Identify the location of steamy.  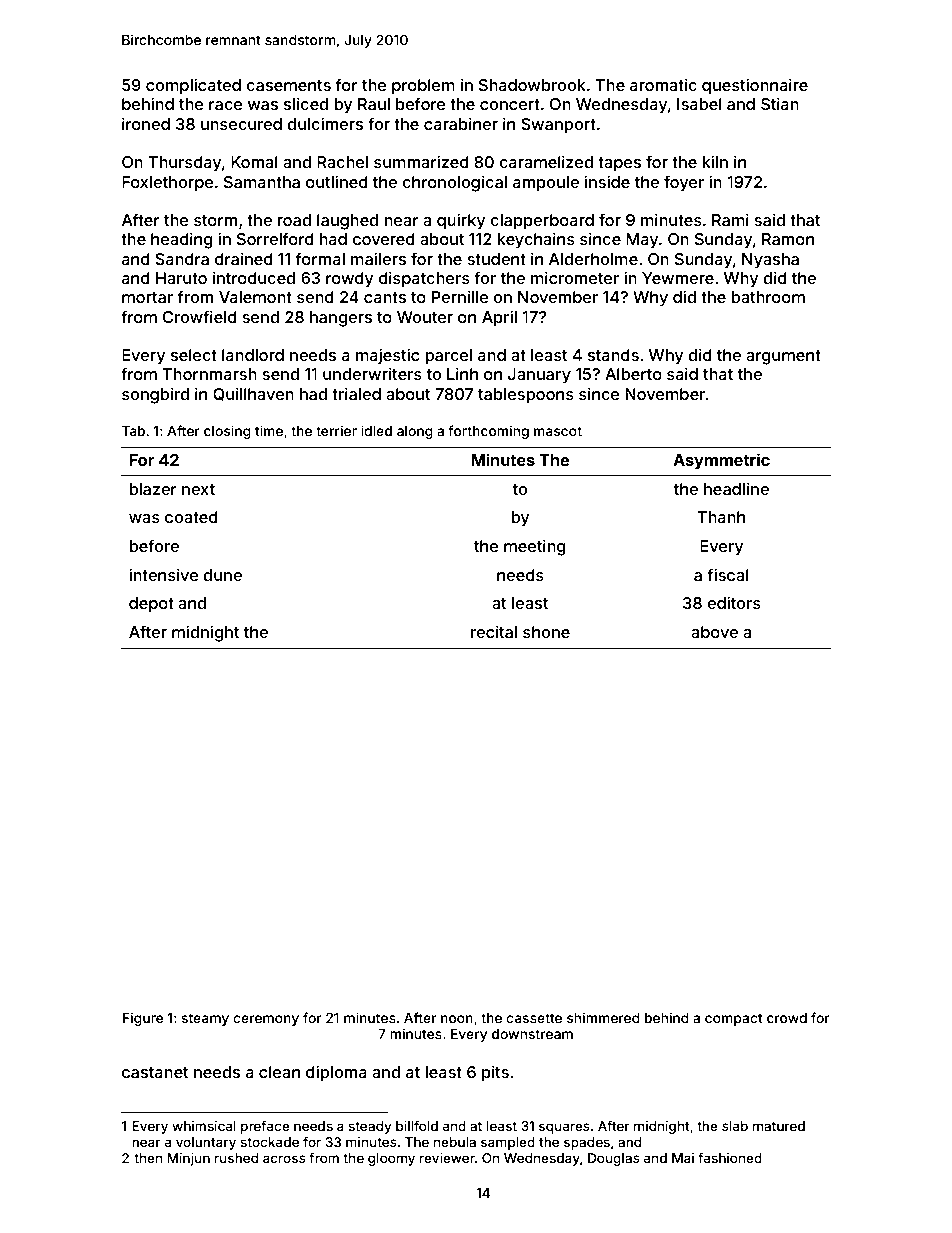
(205, 1019).
